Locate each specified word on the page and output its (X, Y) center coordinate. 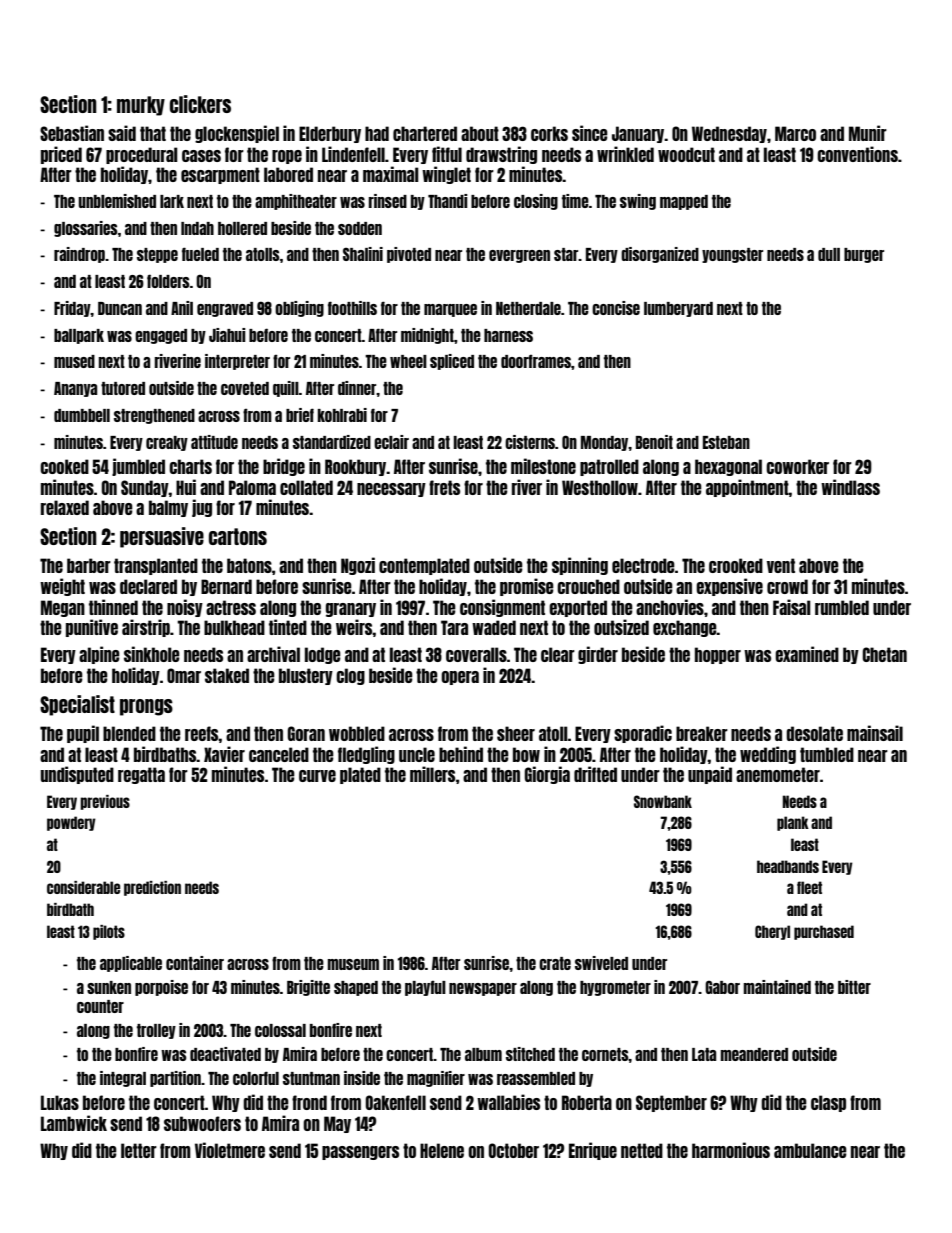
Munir (868, 133)
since (590, 133)
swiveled (601, 963)
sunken (109, 987)
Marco (795, 133)
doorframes (536, 361)
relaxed (65, 507)
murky (141, 106)
